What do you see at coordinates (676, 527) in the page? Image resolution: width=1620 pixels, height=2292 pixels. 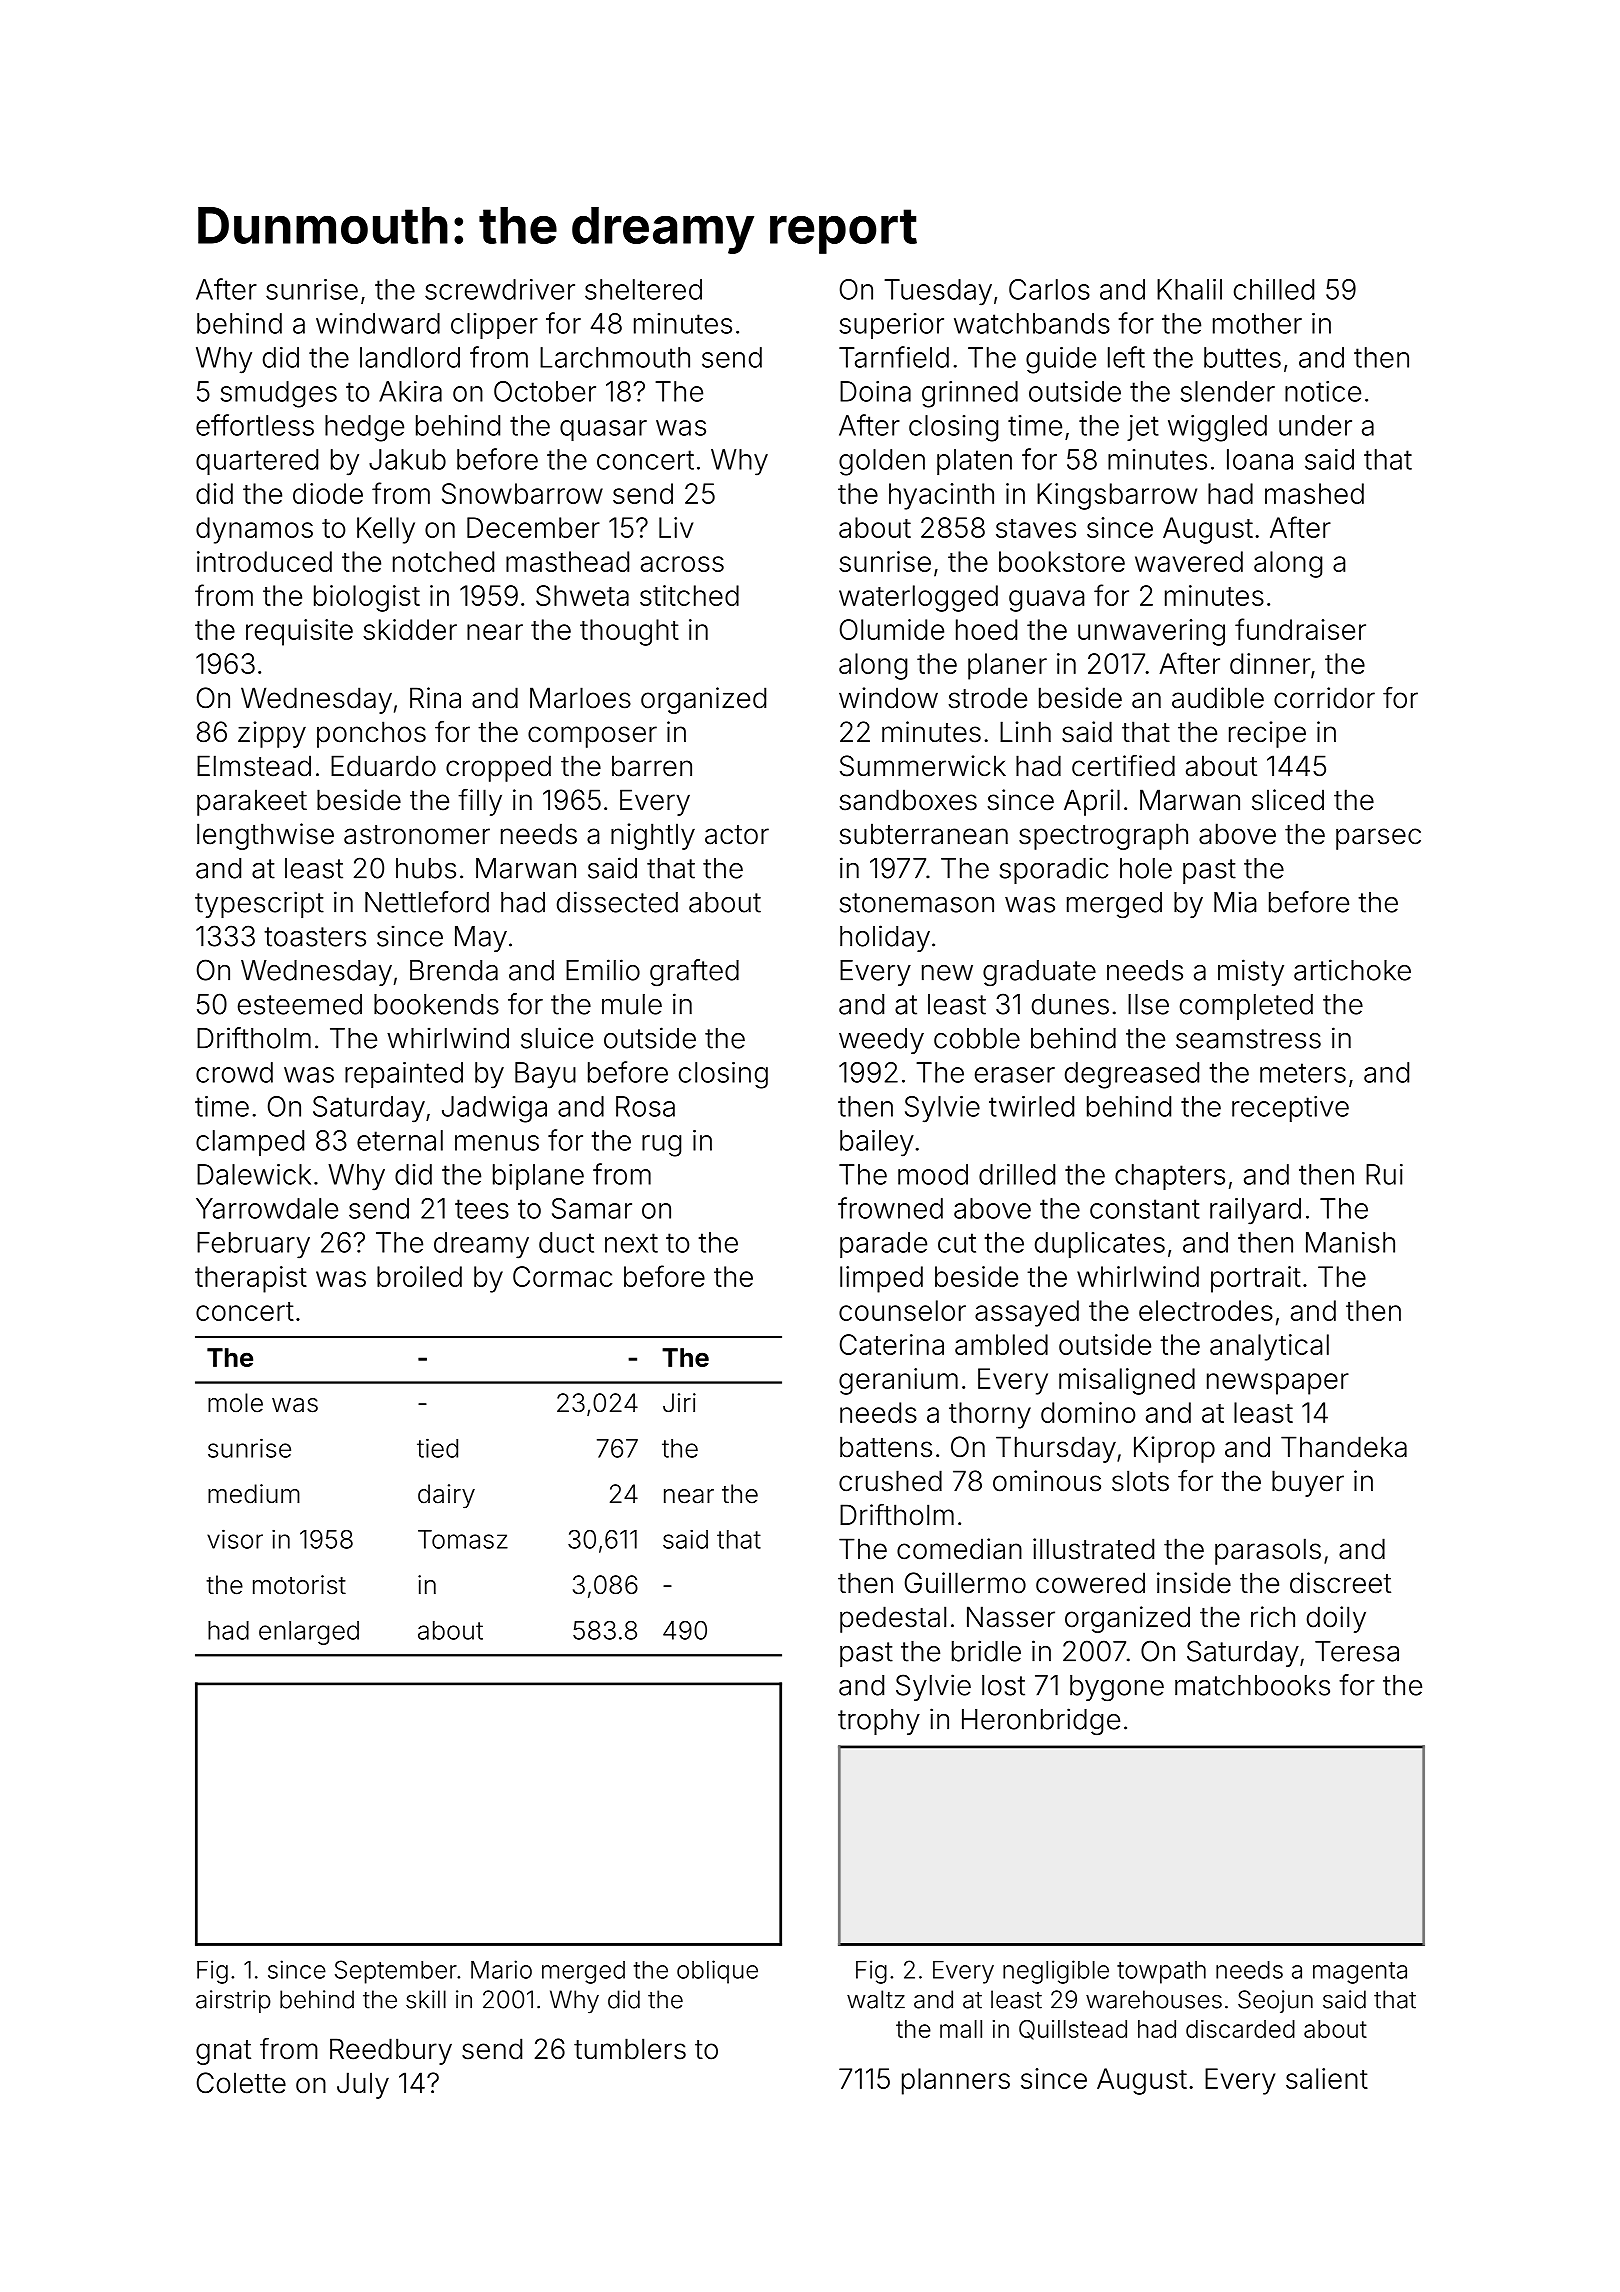 I see `Liv` at bounding box center [676, 527].
